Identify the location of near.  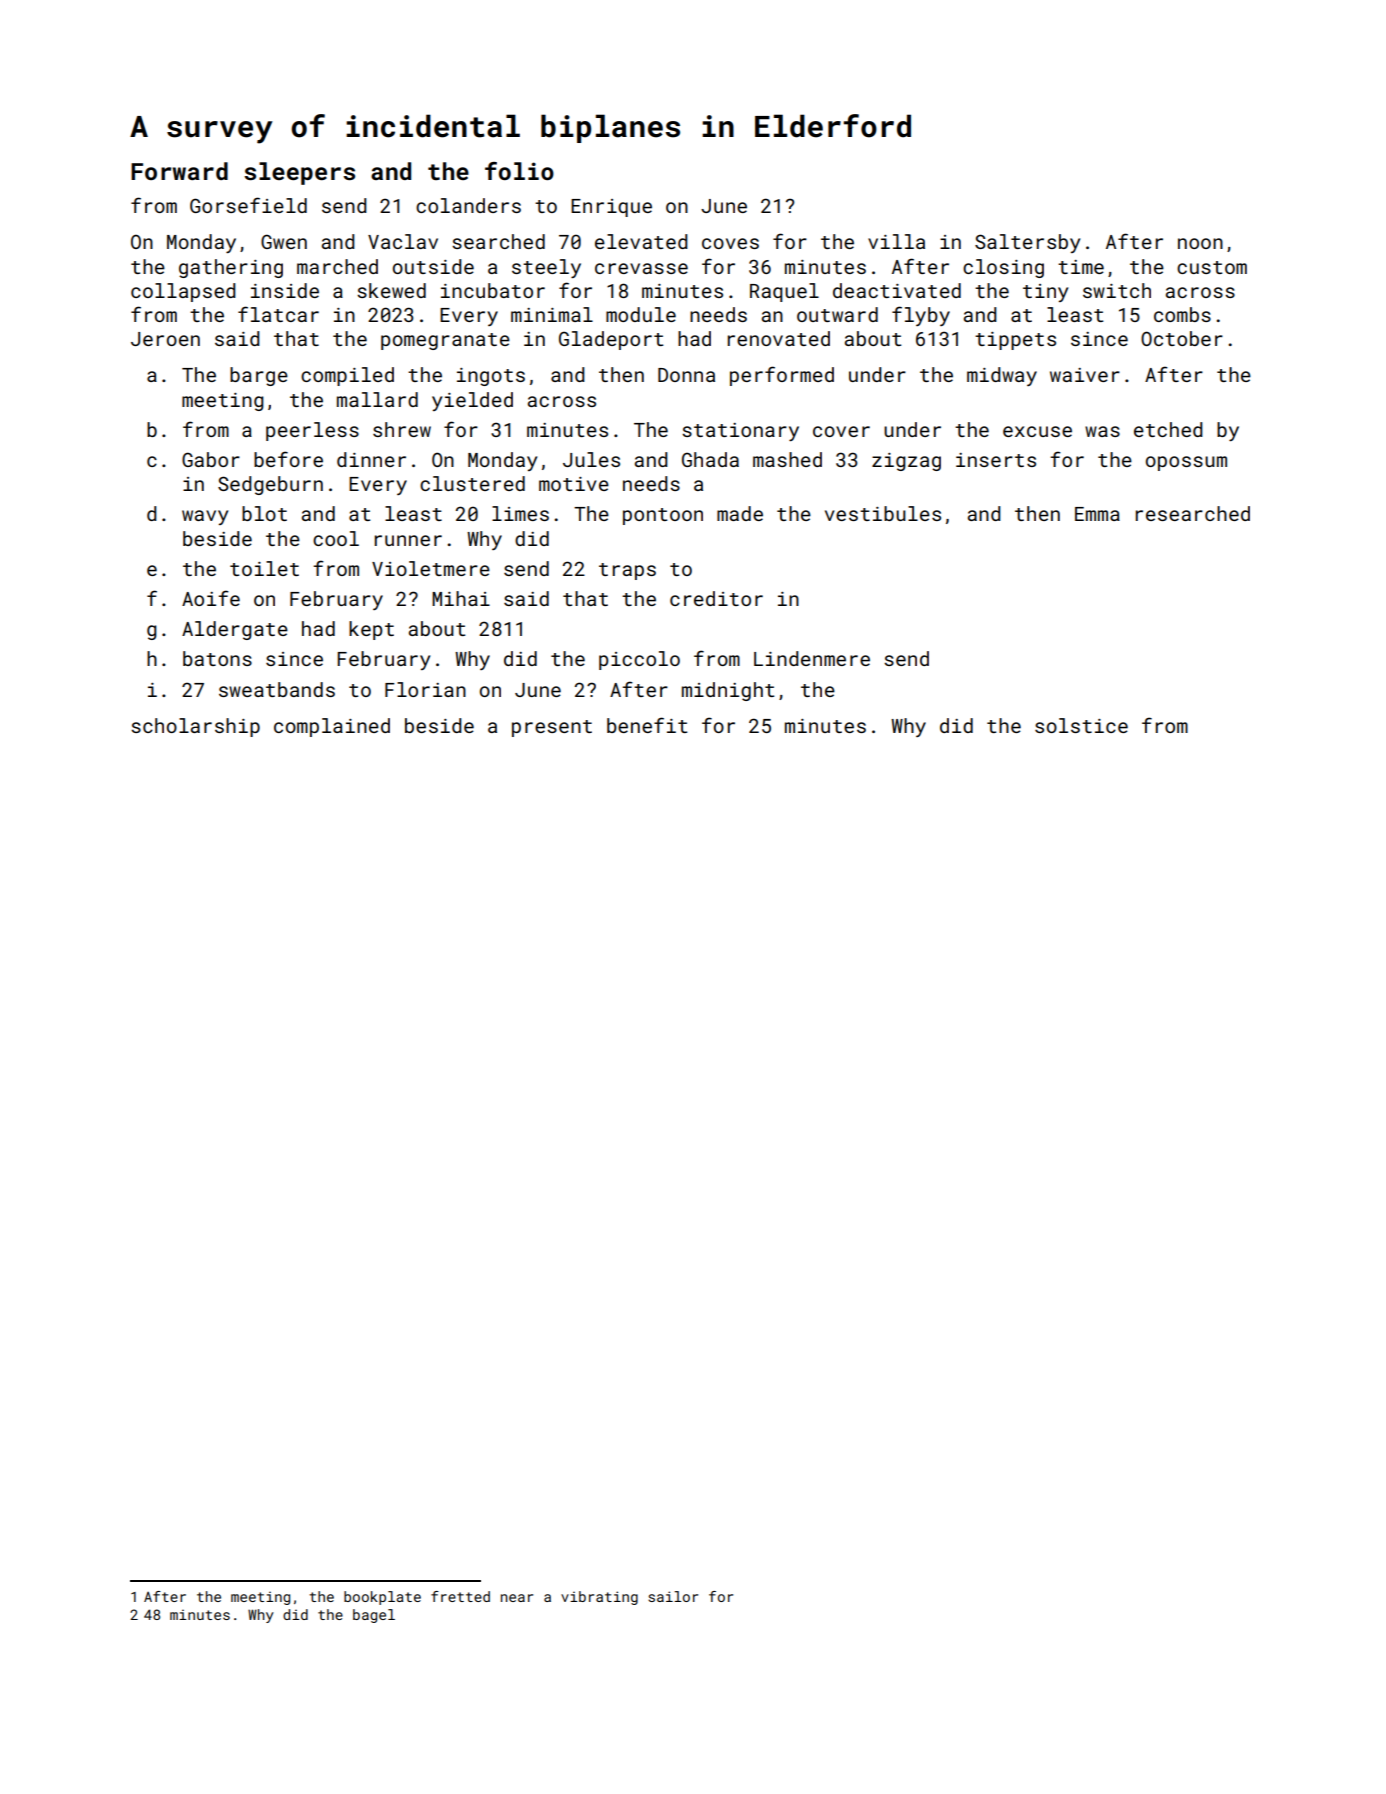
(517, 1598).
